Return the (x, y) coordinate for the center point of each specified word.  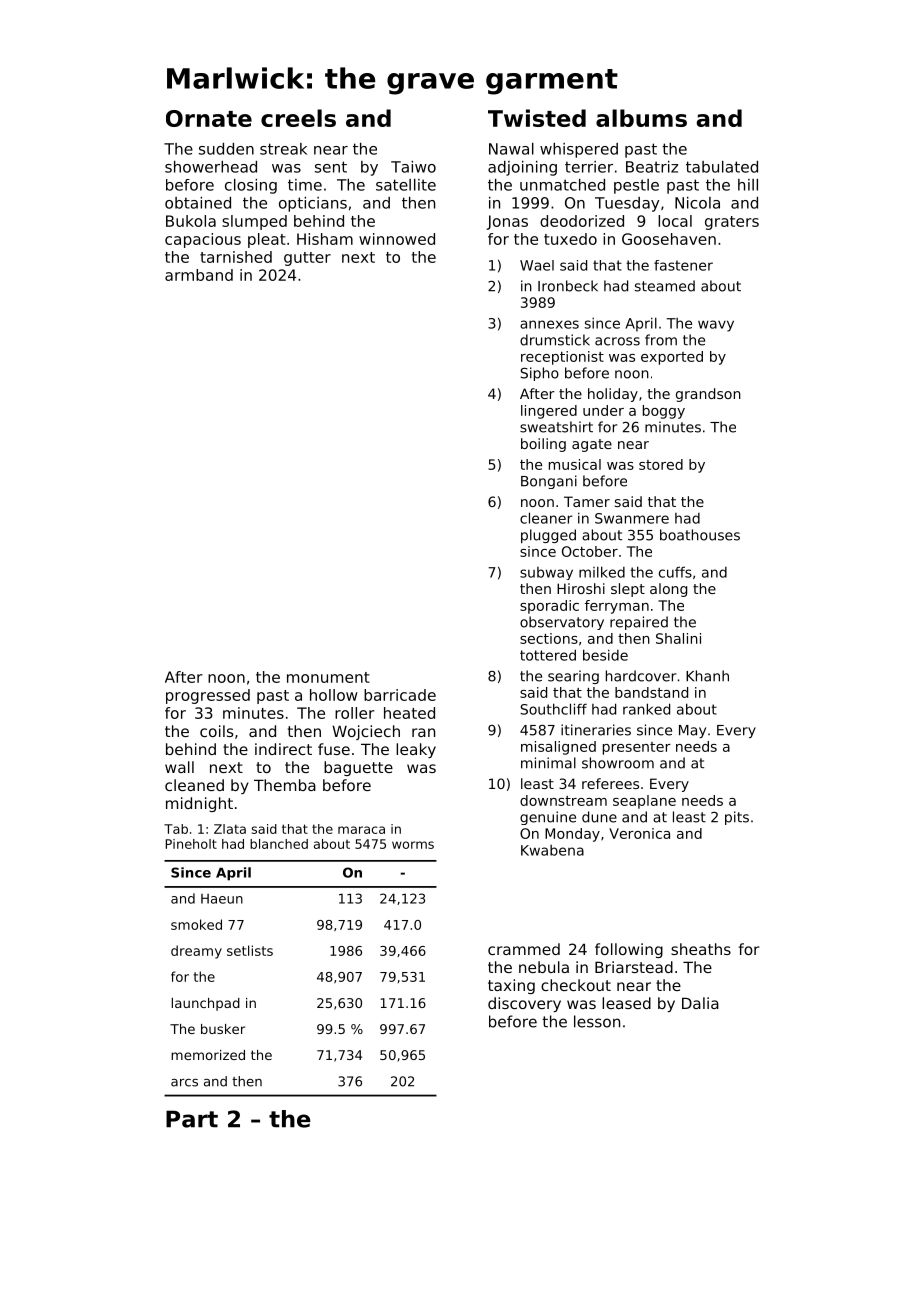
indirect (283, 749)
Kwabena (552, 850)
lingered (549, 412)
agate (592, 445)
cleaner (546, 518)
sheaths (701, 949)
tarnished (236, 257)
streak (283, 149)
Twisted (537, 118)
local (675, 221)
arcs (184, 1083)
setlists (250, 950)
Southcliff (553, 709)
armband (199, 275)
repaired (639, 623)
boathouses (700, 535)
